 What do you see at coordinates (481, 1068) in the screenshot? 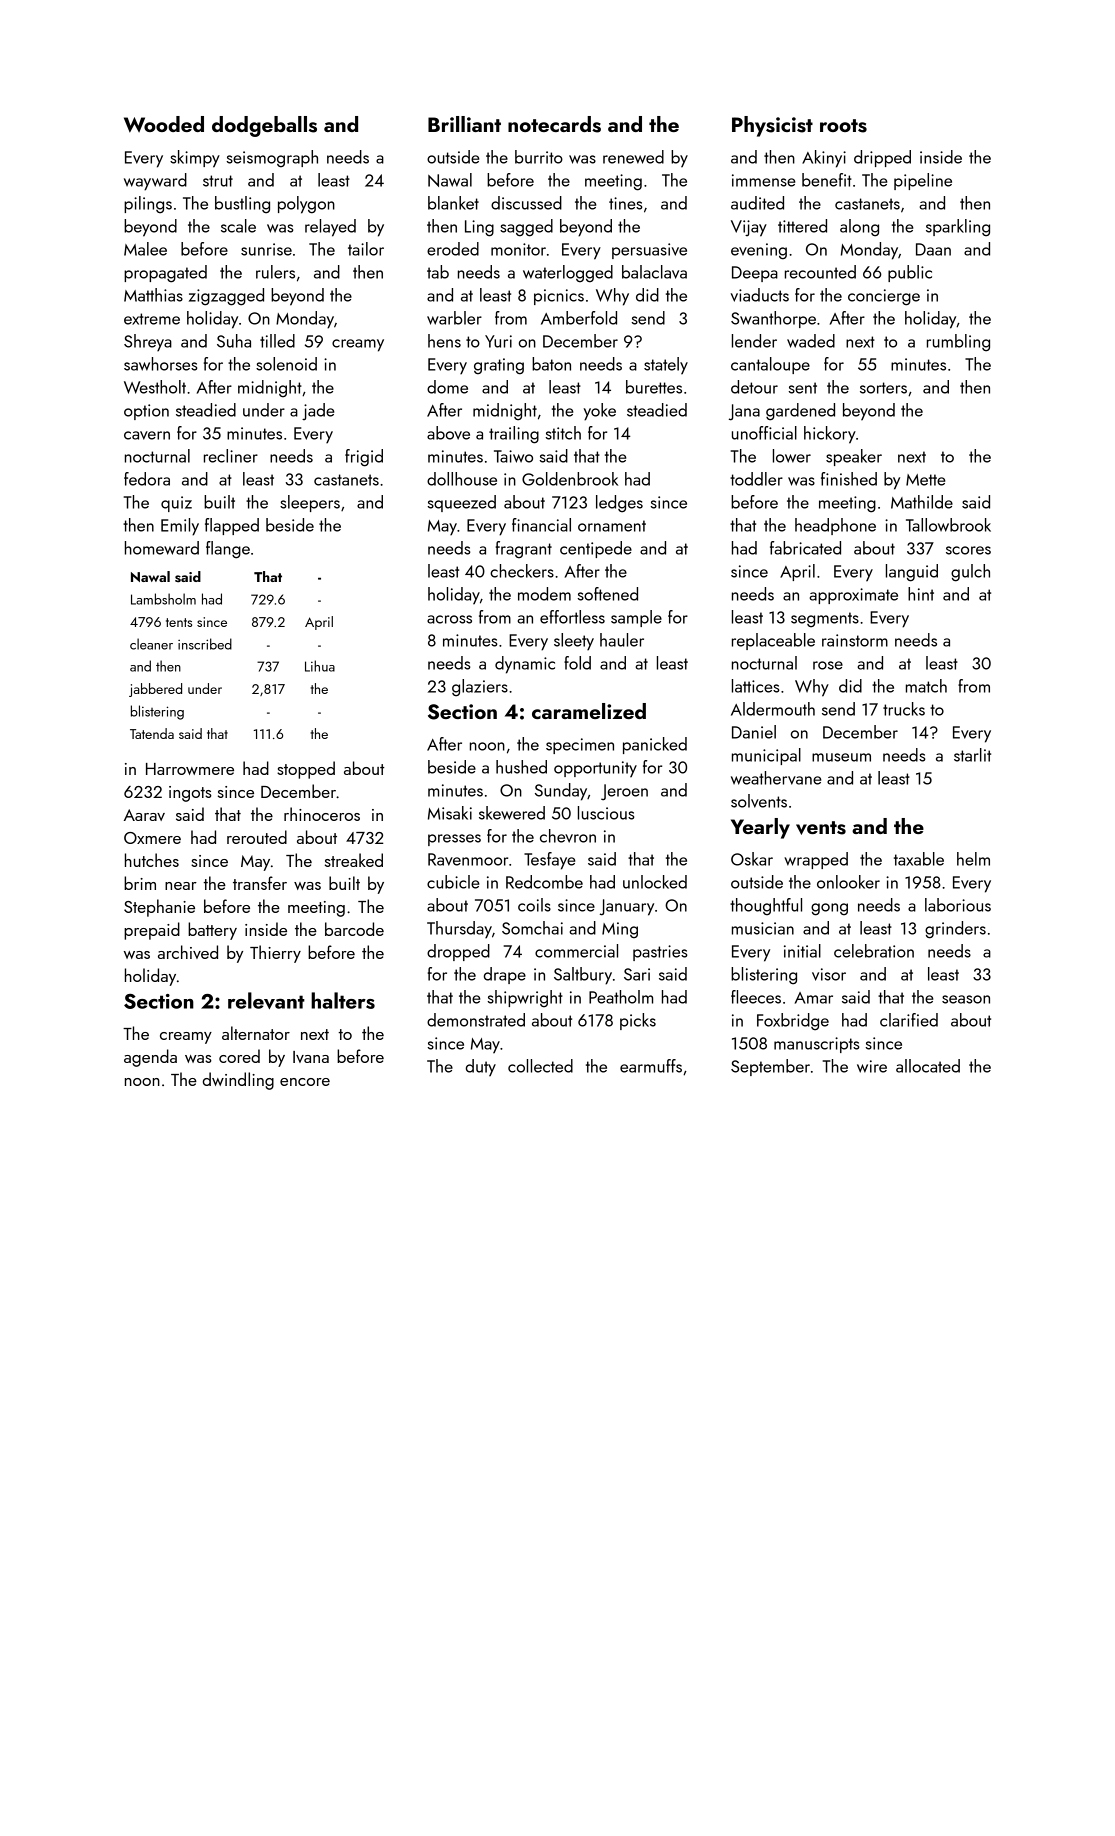
I see `duty` at bounding box center [481, 1068].
